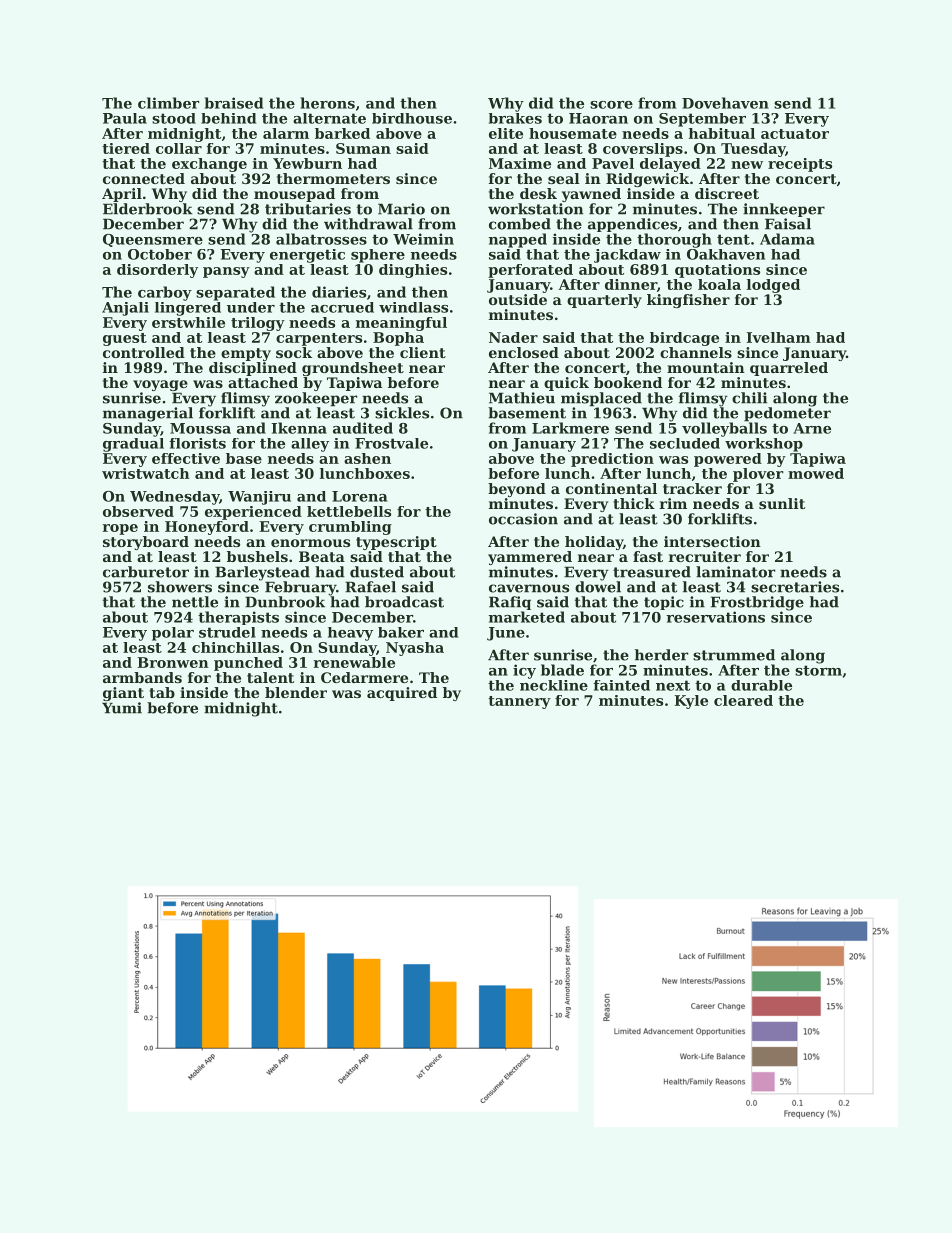 Image resolution: width=952 pixels, height=1233 pixels. Describe the element at coordinates (402, 694) in the page. I see `acquired` at that location.
